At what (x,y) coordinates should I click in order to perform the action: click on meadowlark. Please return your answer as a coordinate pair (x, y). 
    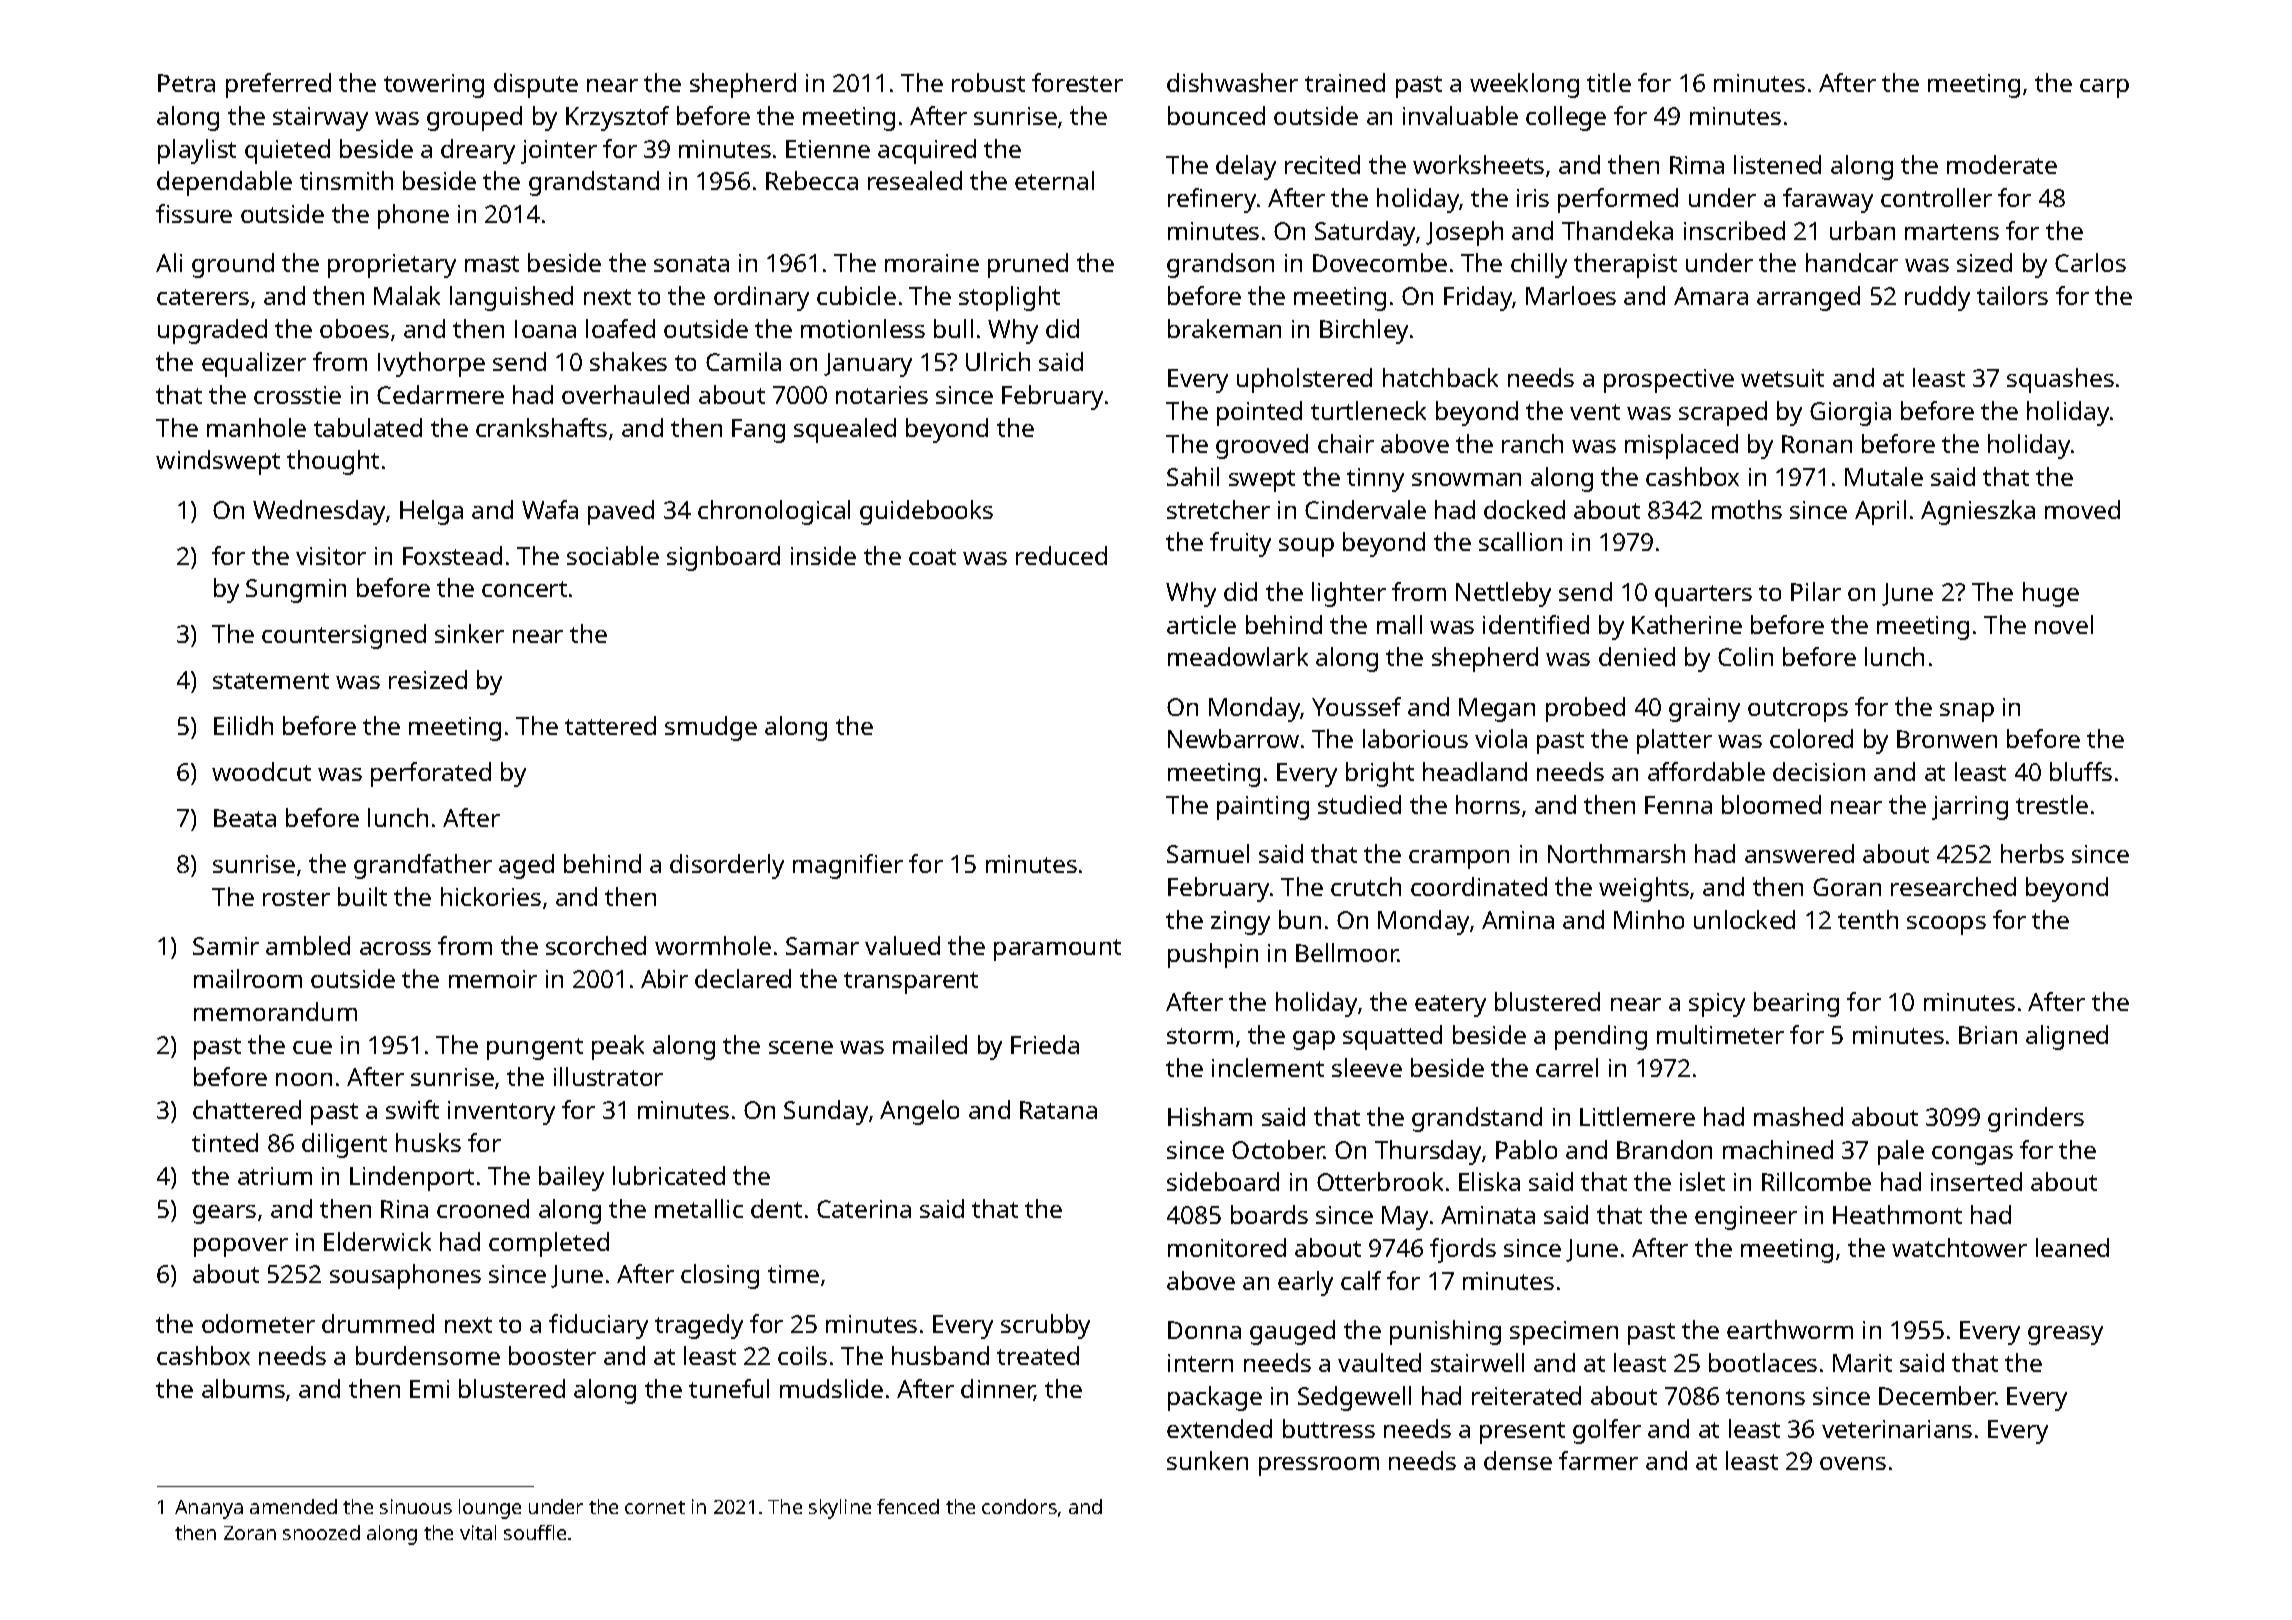
    Looking at the image, I should click on (1238, 656).
